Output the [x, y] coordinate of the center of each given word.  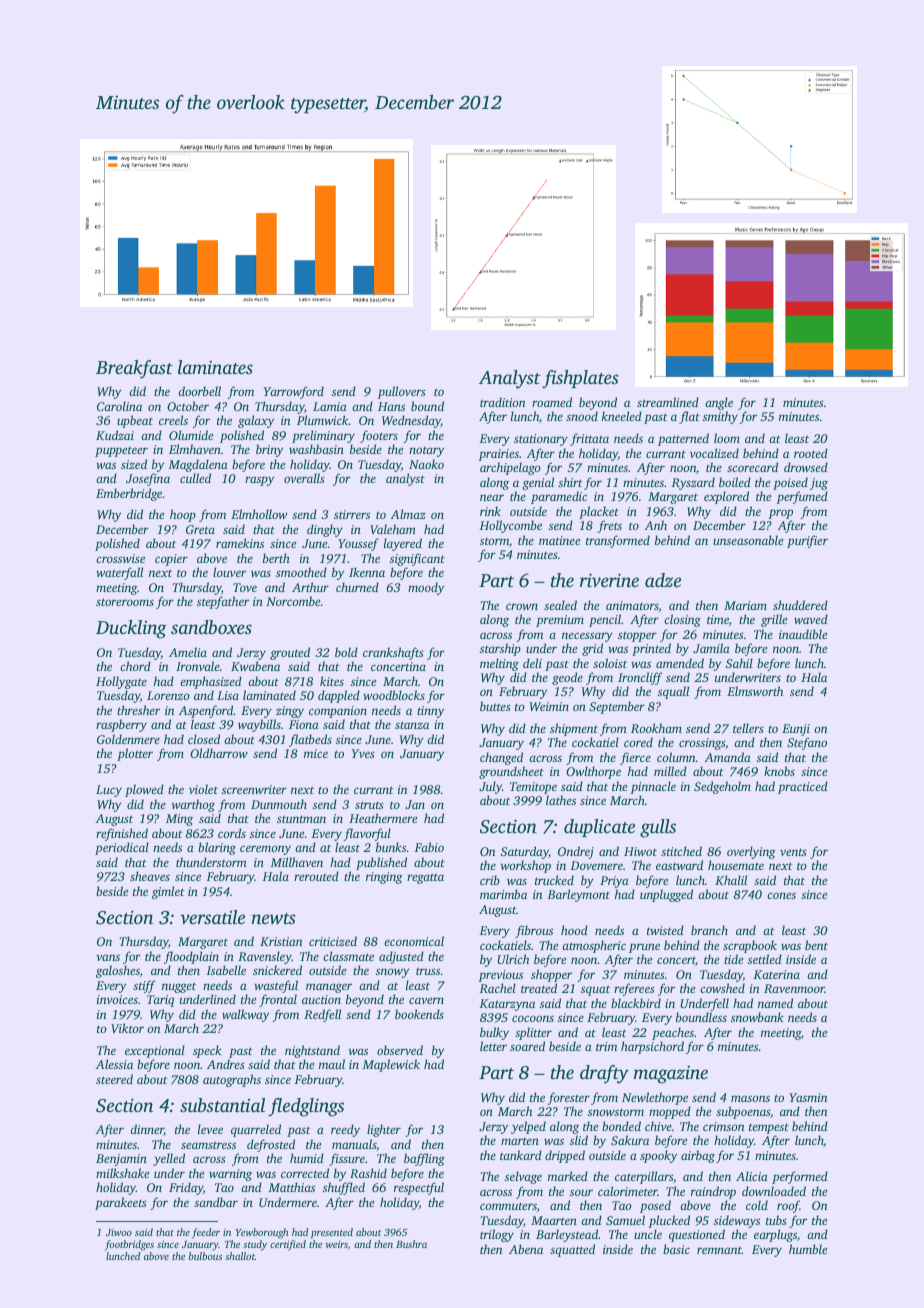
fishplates [580, 379]
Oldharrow [219, 753]
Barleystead [567, 1235]
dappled [339, 696]
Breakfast [134, 369]
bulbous [205, 1256]
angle [719, 403]
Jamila [711, 648]
